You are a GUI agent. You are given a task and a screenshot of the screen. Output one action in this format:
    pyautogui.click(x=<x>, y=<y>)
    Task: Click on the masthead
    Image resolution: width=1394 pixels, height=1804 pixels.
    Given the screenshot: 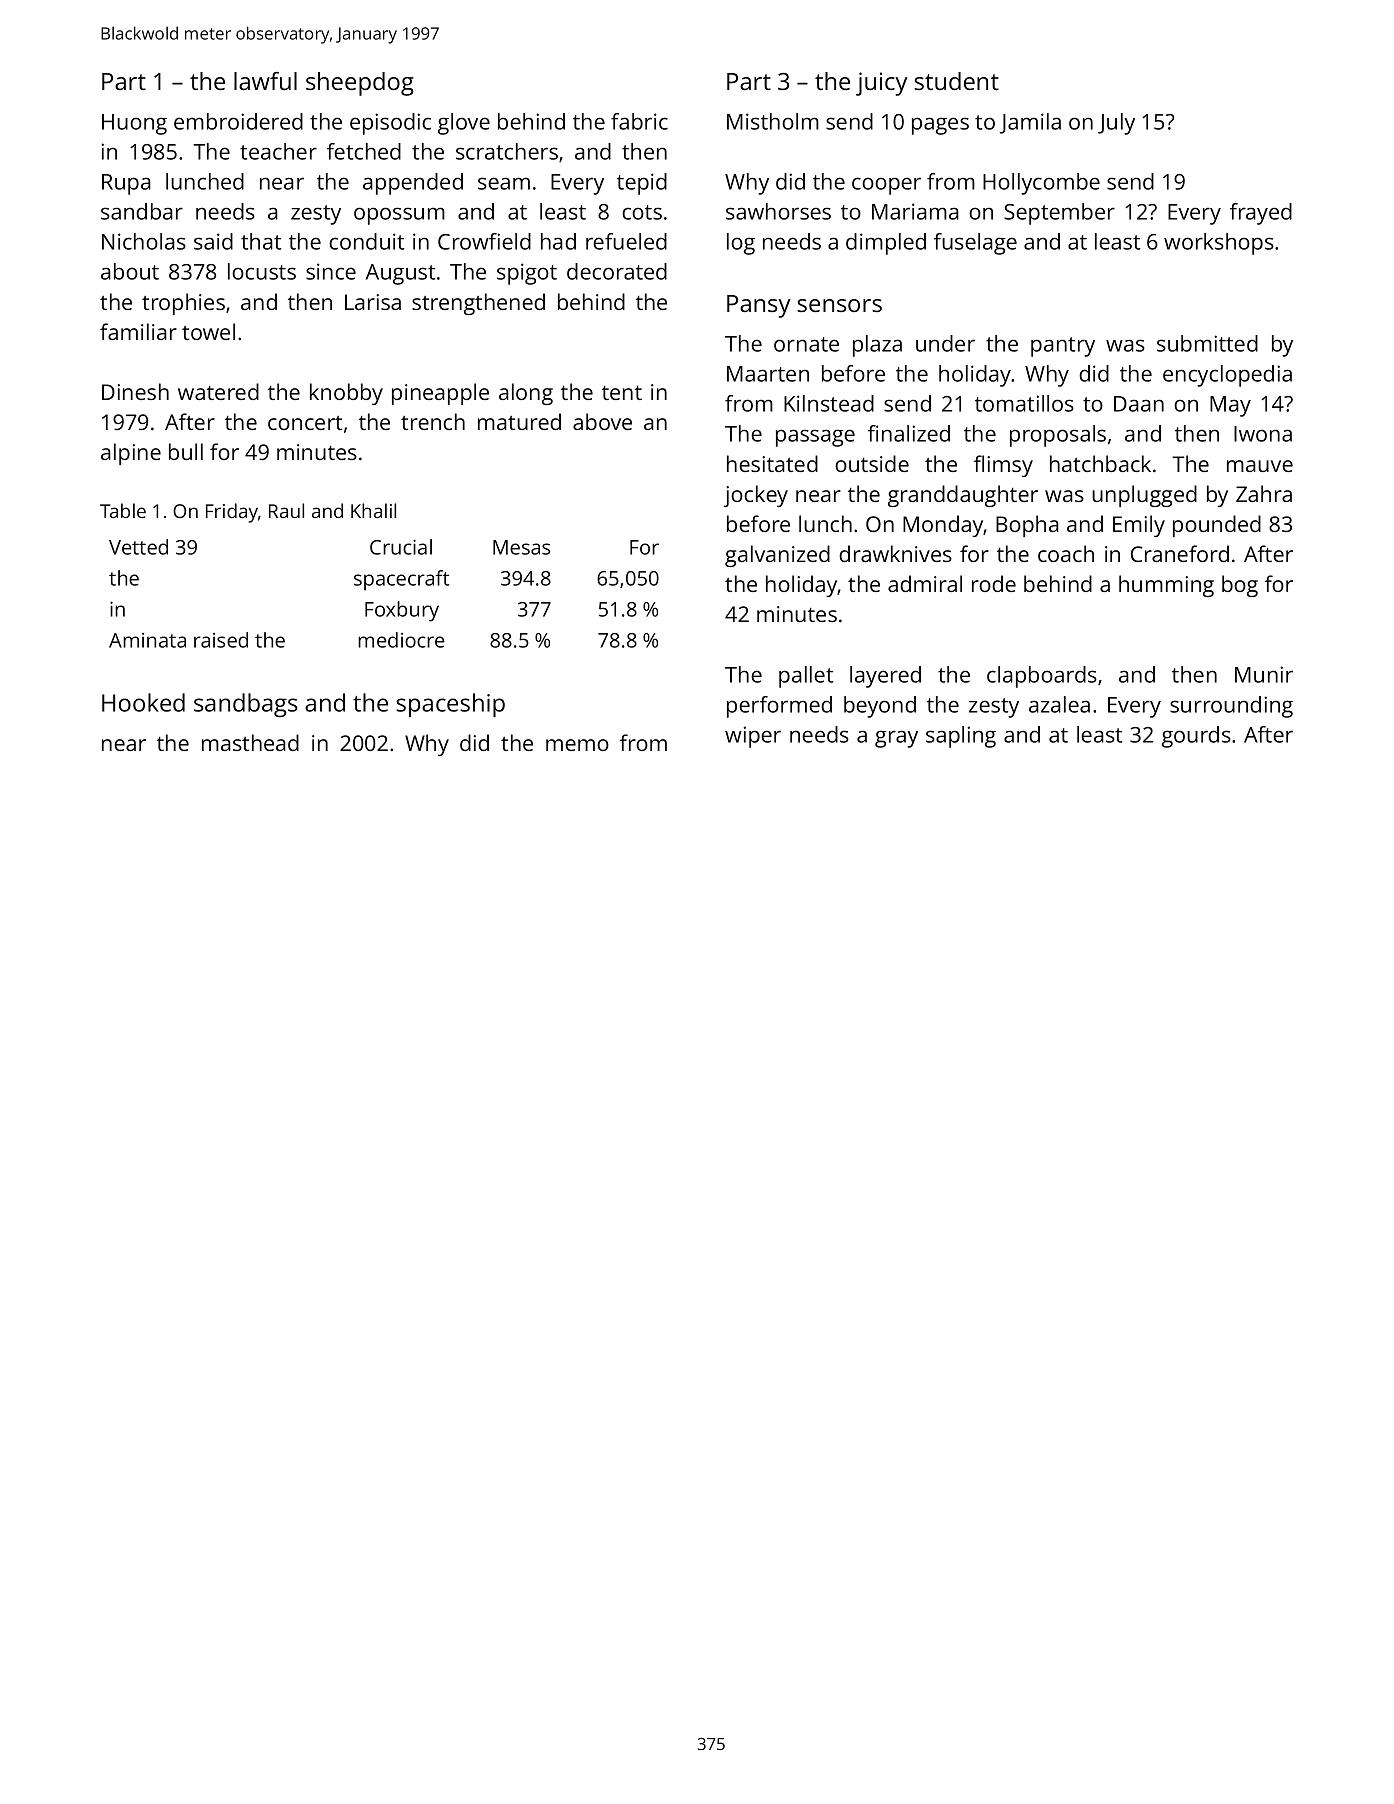 What is the action you would take?
    pyautogui.click(x=250, y=742)
